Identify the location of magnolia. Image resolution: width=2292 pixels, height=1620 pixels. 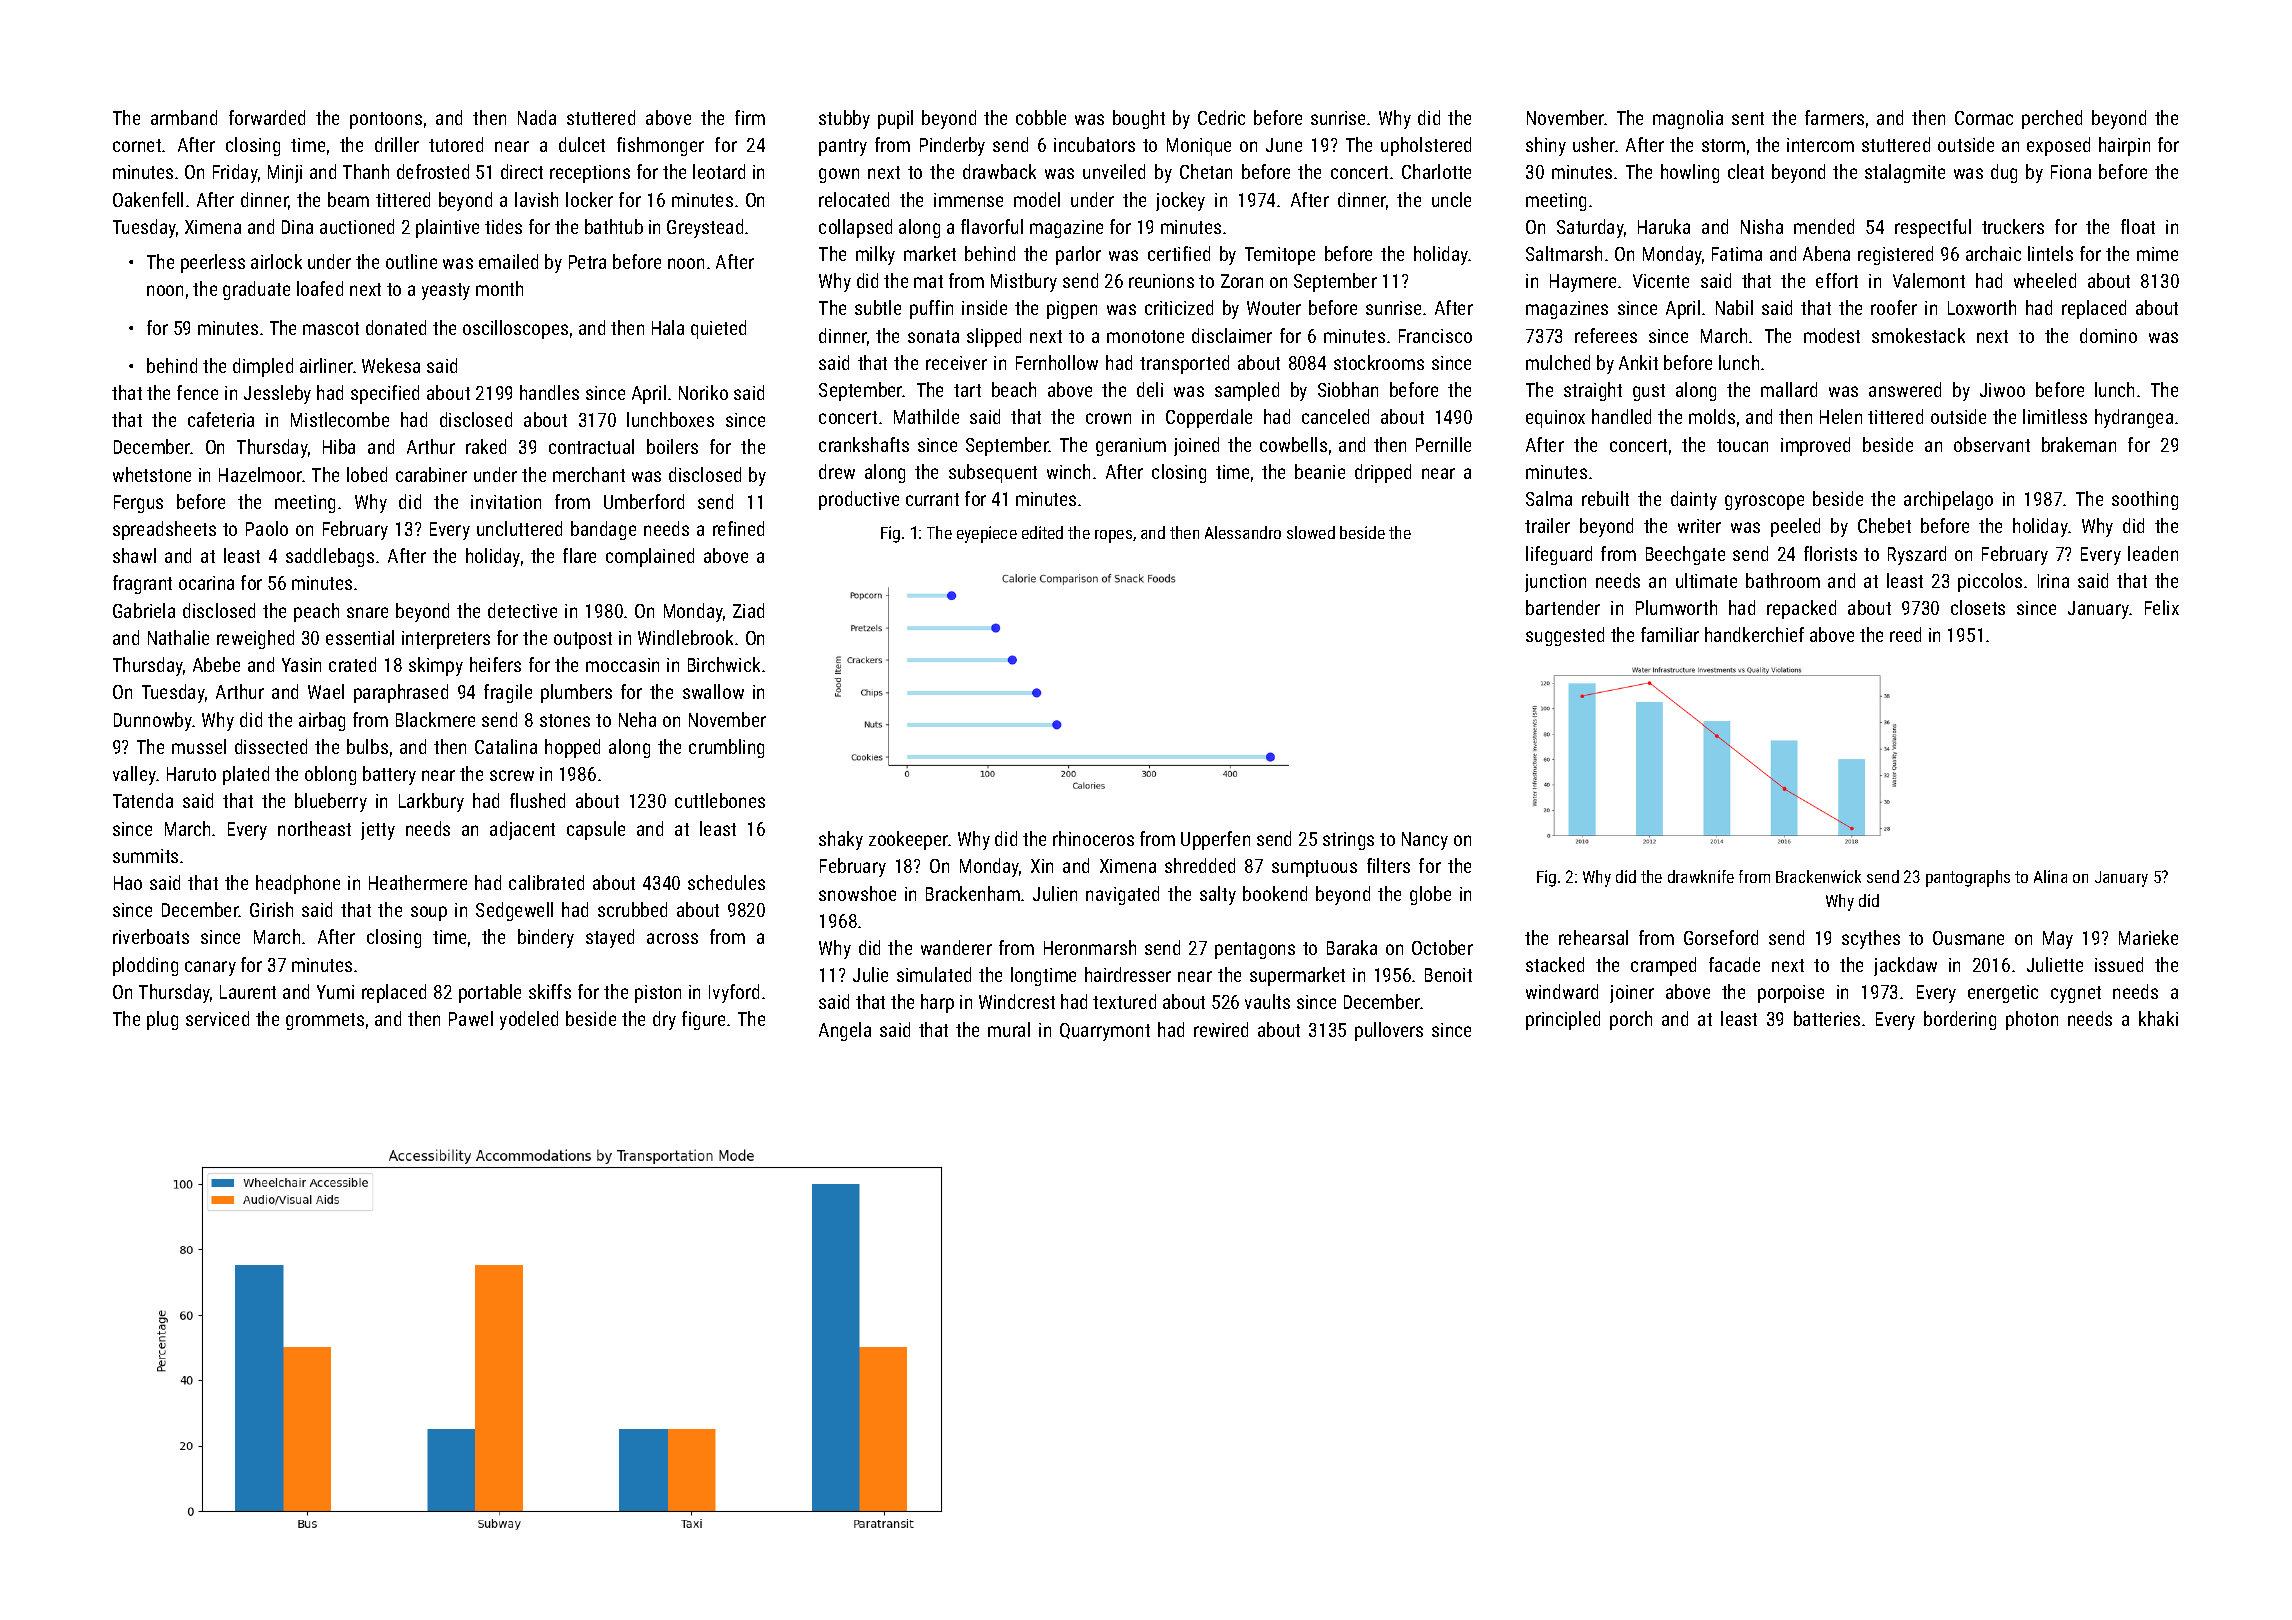
(1688, 119).
